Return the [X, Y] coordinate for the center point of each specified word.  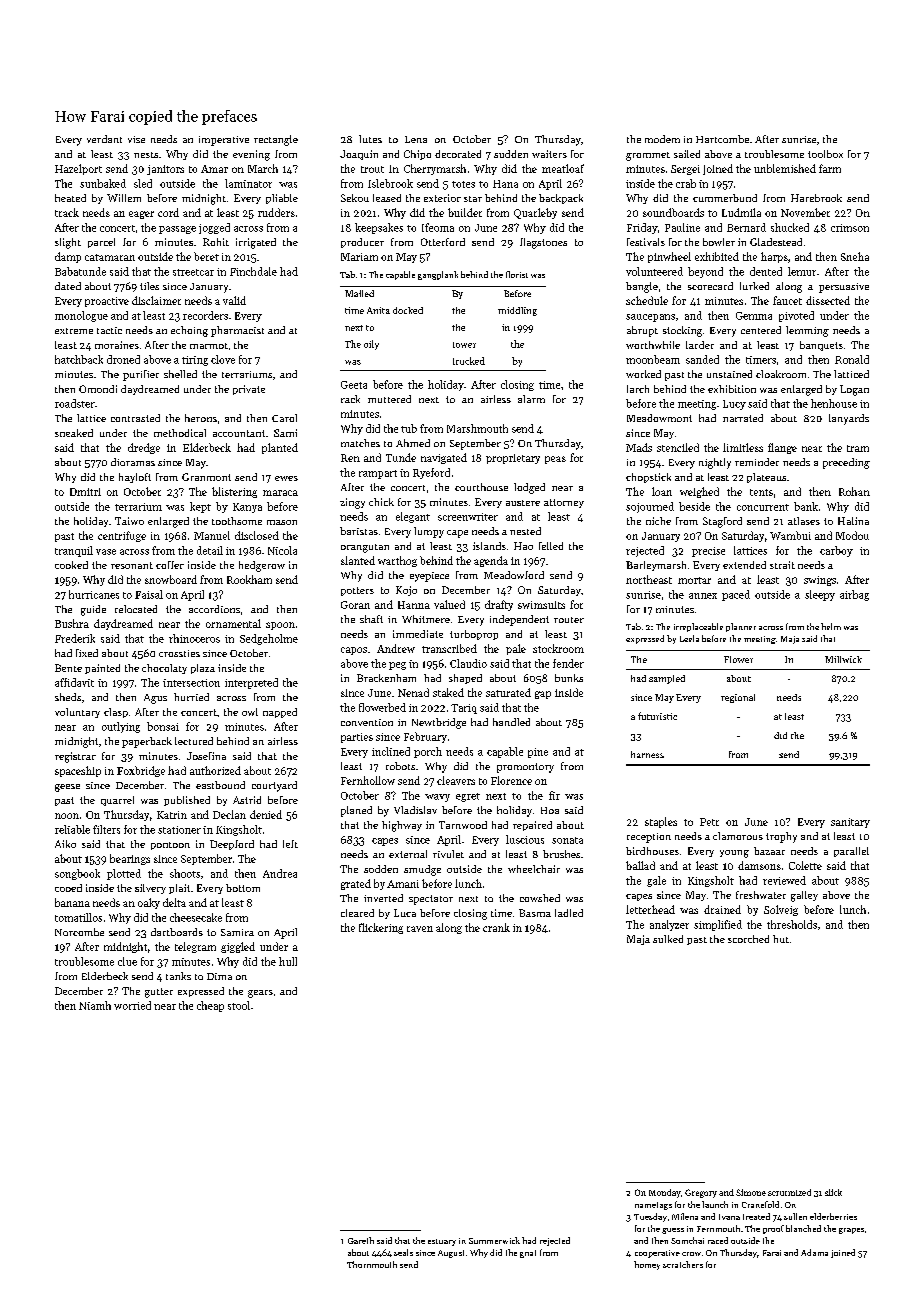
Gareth [361, 1240]
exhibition [732, 389]
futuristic [657, 716]
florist [517, 274]
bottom [243, 888]
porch [428, 752]
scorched [748, 939]
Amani [403, 884]
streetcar [193, 272]
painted [102, 669]
